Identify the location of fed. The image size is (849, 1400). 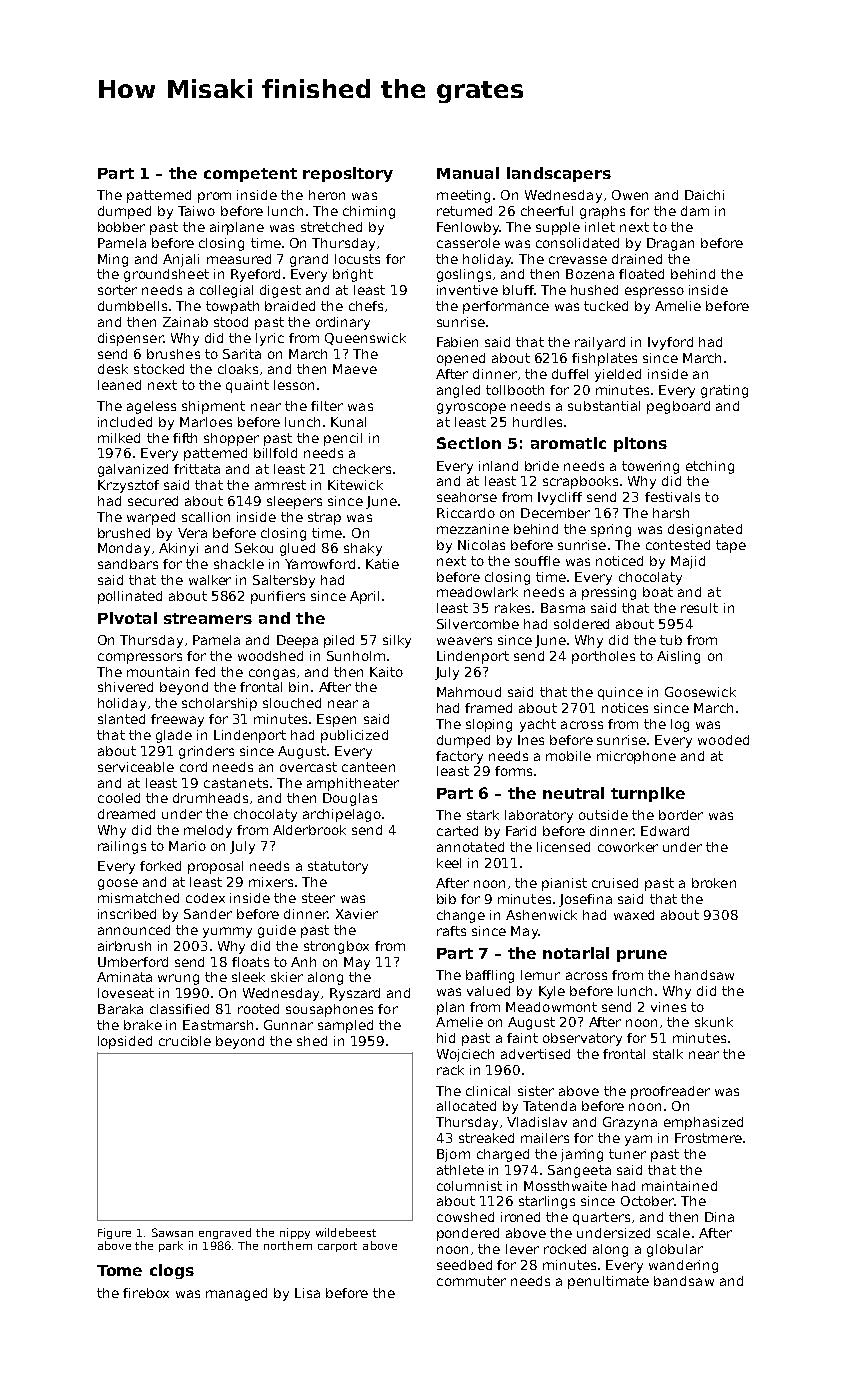
(205, 672).
